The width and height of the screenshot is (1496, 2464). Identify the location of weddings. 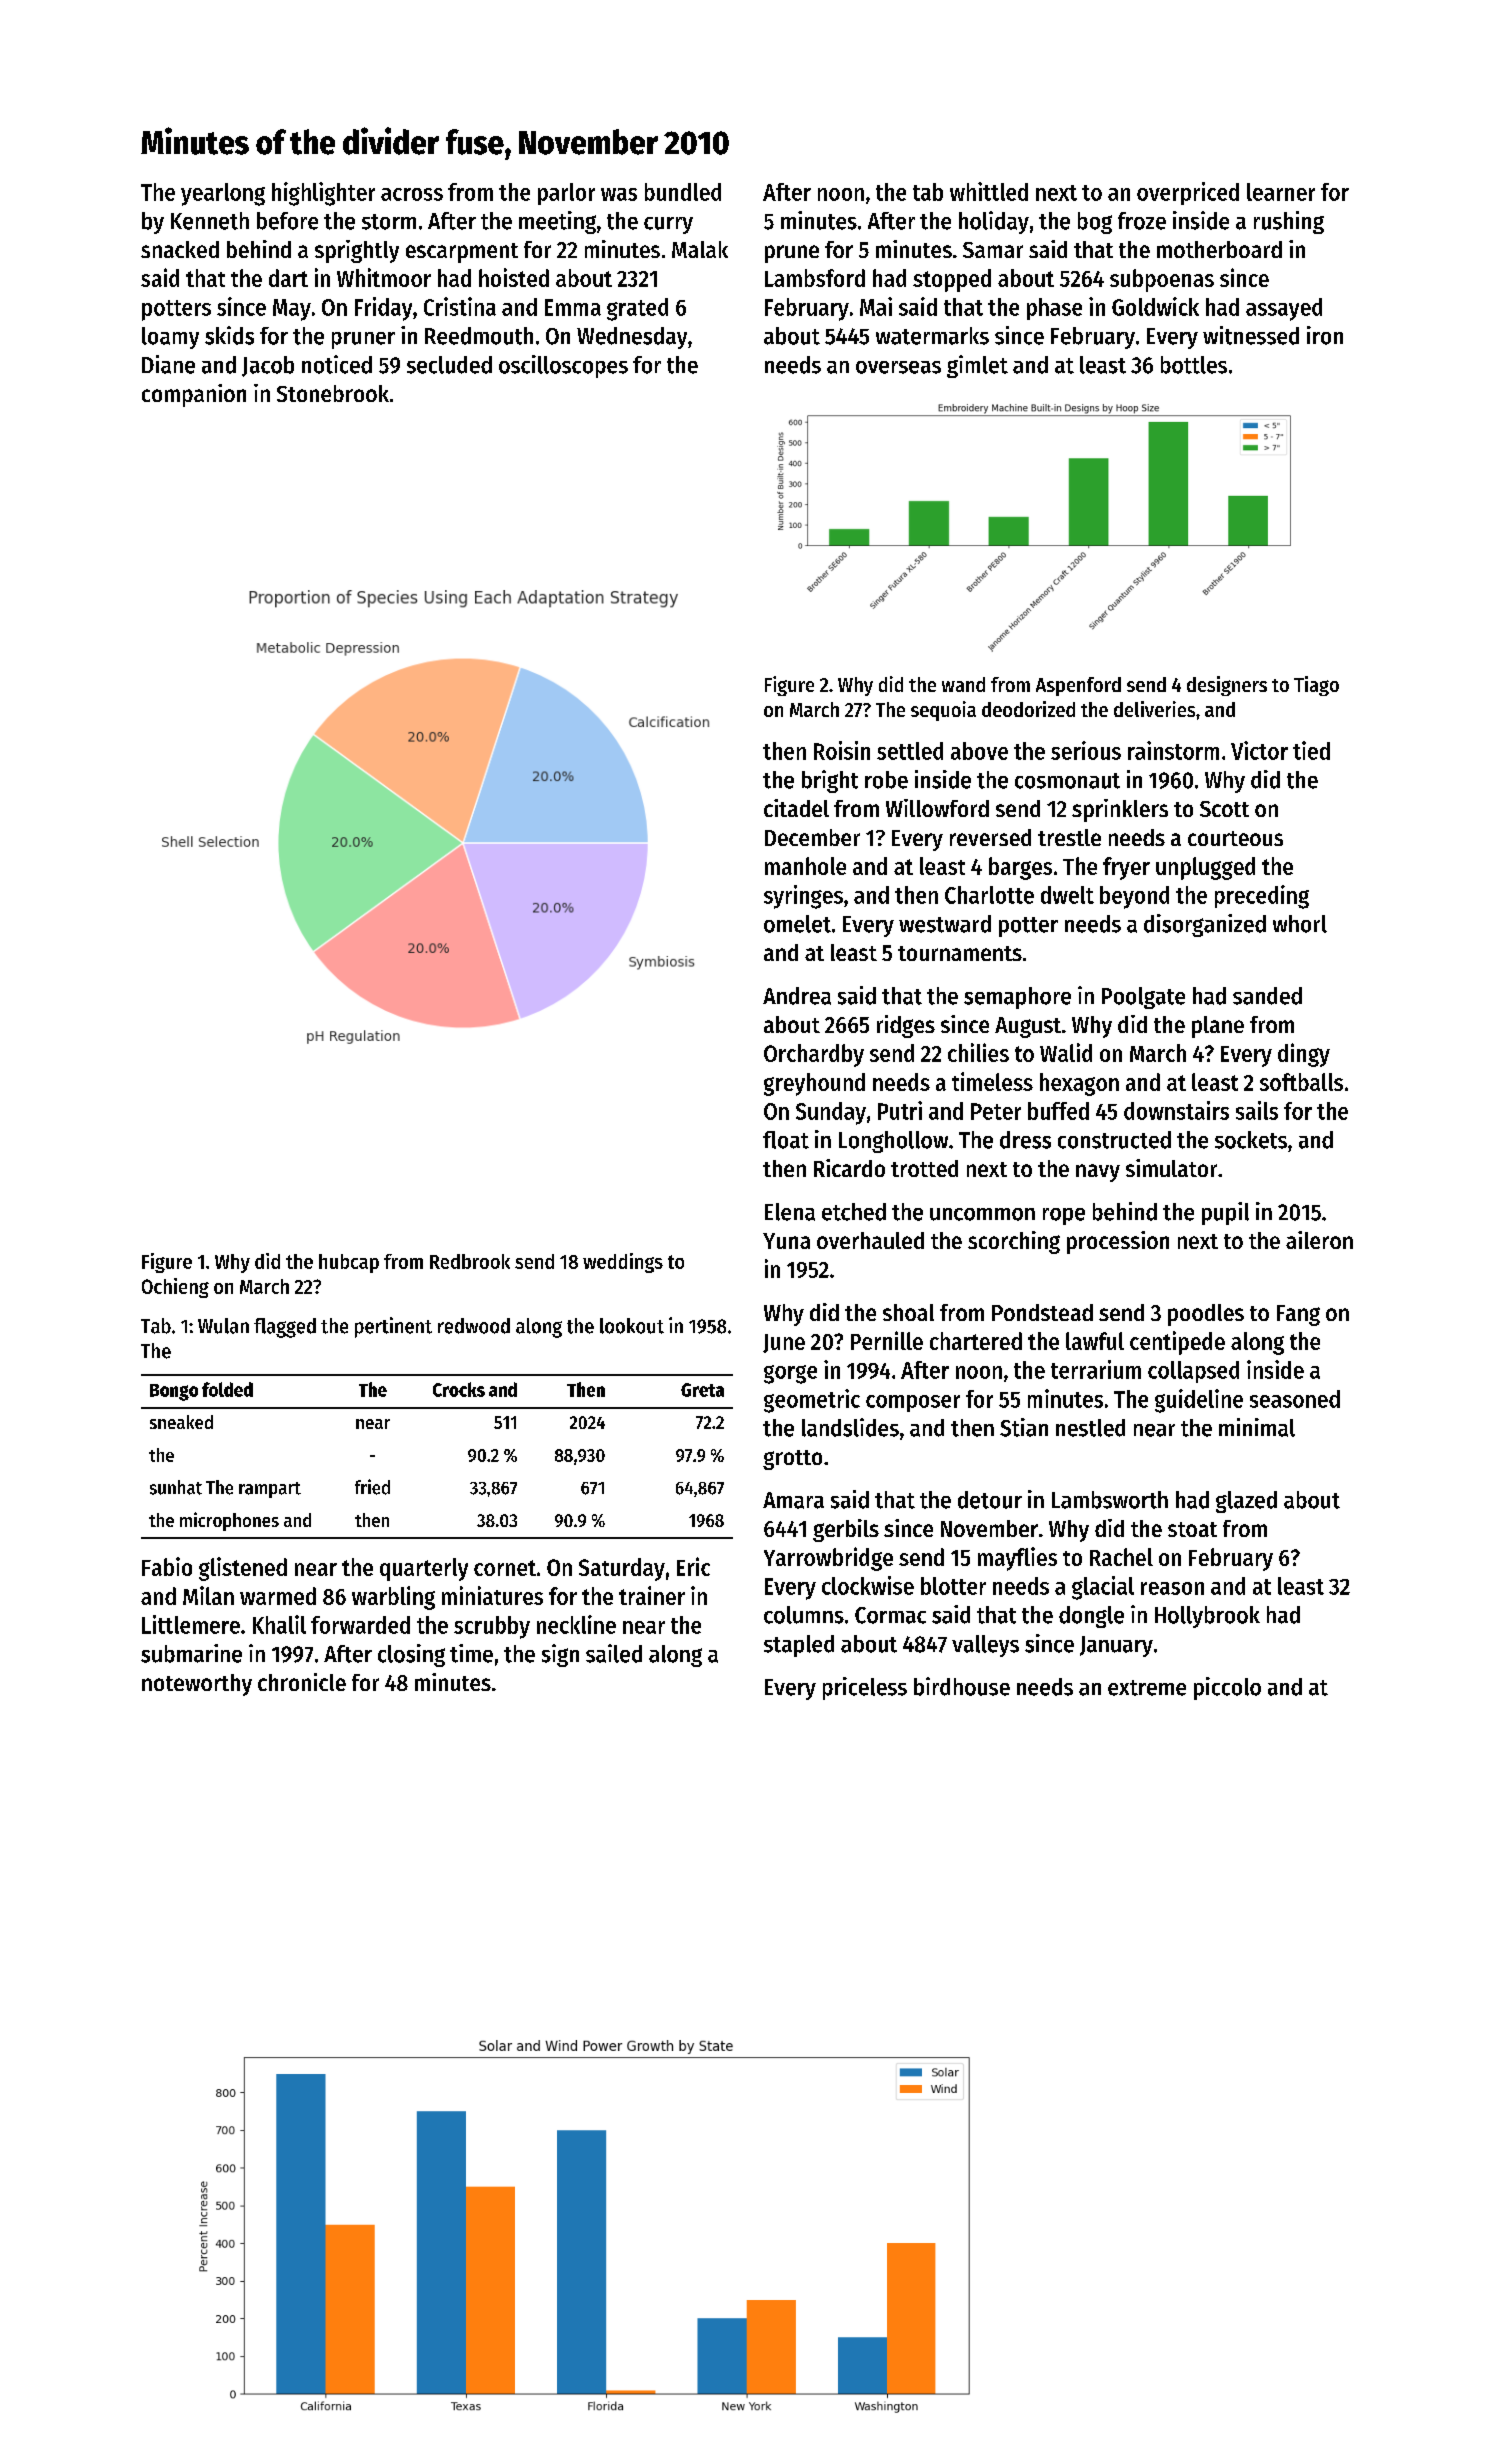
(623, 1263).
